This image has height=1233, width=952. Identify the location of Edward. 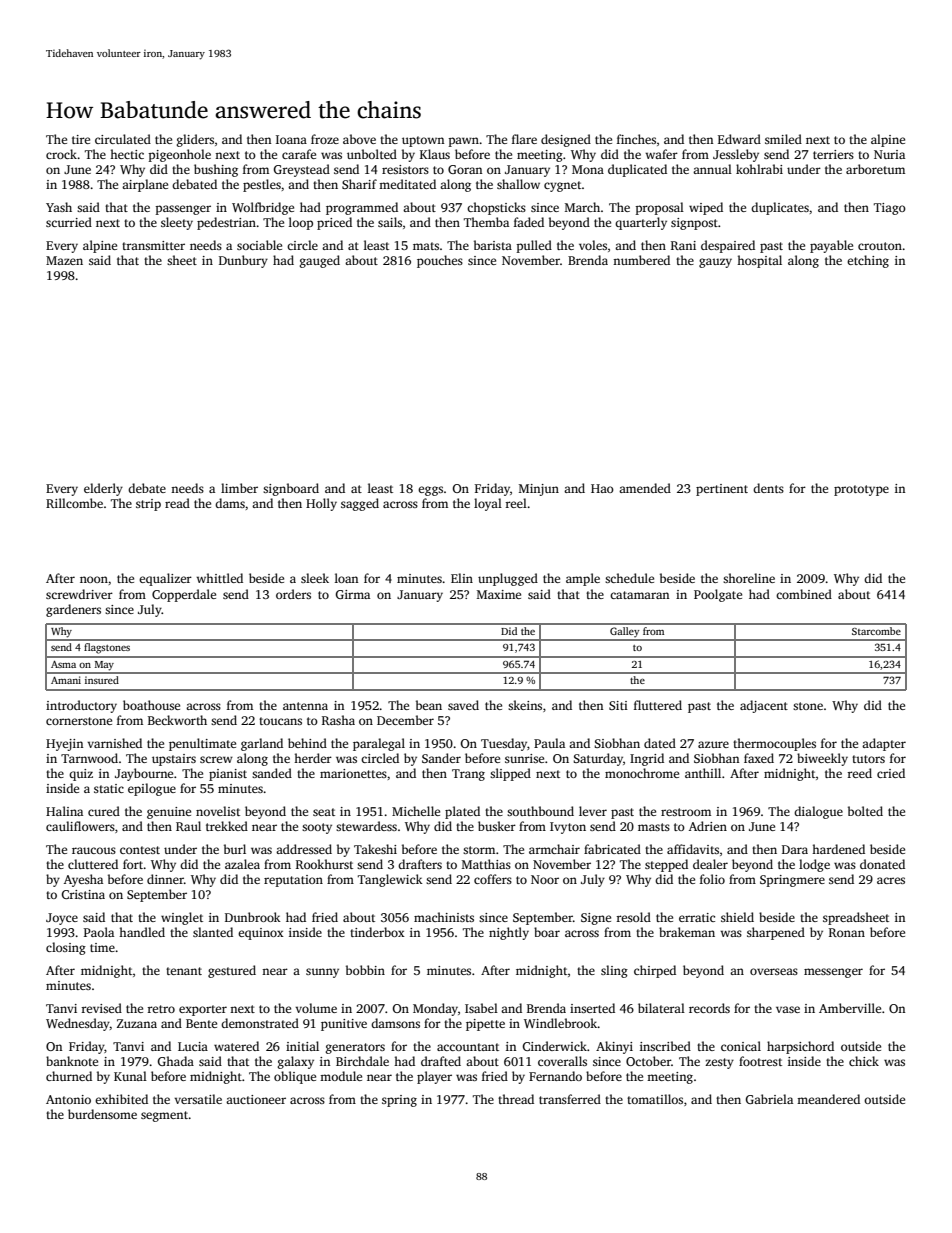
(739, 139).
